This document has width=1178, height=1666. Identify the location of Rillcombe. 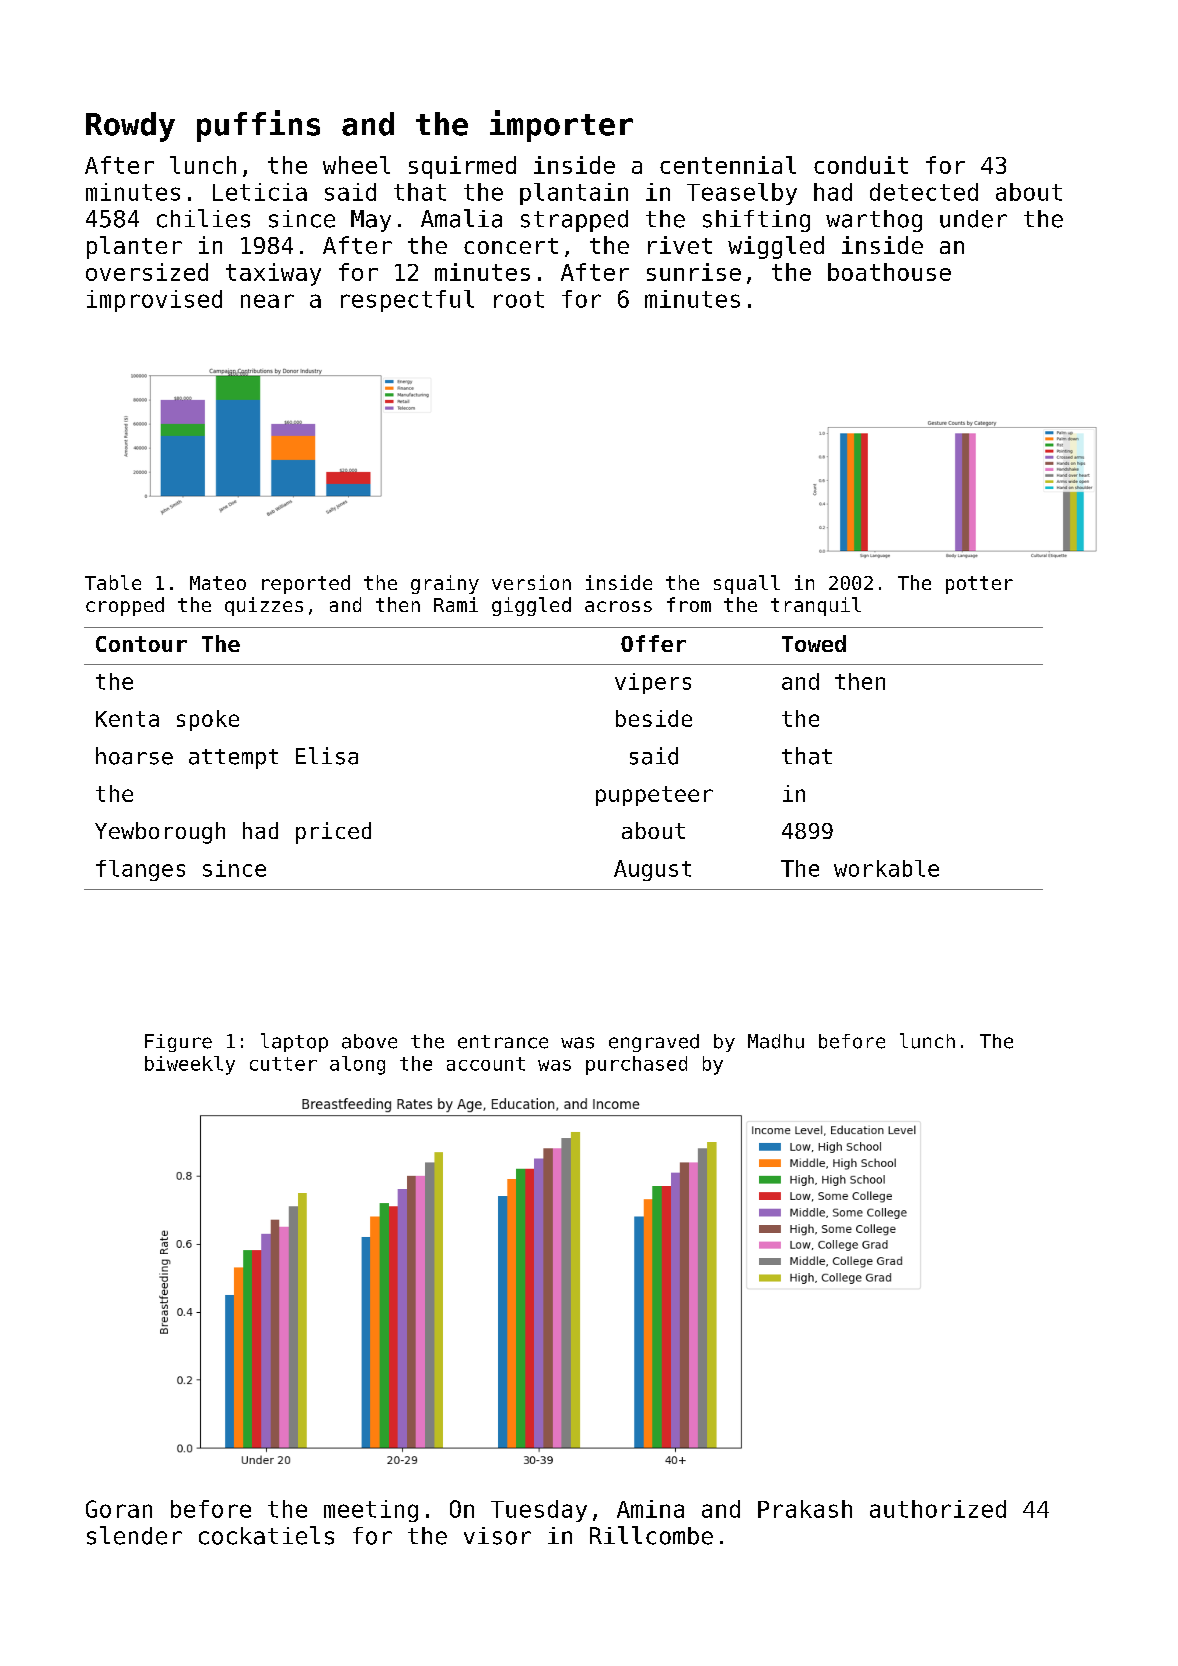
(651, 1535).
